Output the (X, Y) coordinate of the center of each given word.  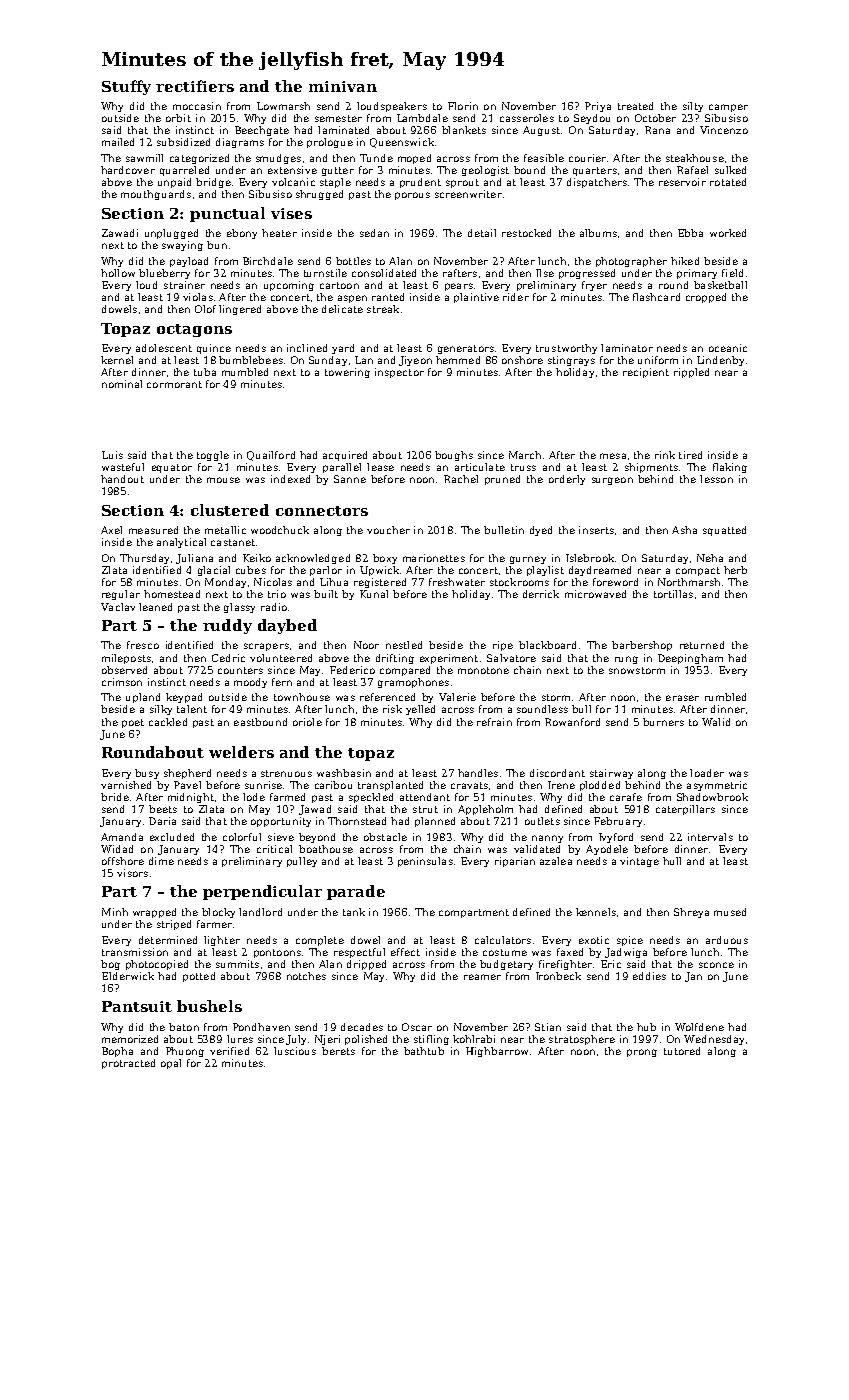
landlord (260, 912)
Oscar (417, 1027)
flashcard (656, 297)
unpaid (174, 183)
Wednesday (714, 1040)
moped (414, 159)
